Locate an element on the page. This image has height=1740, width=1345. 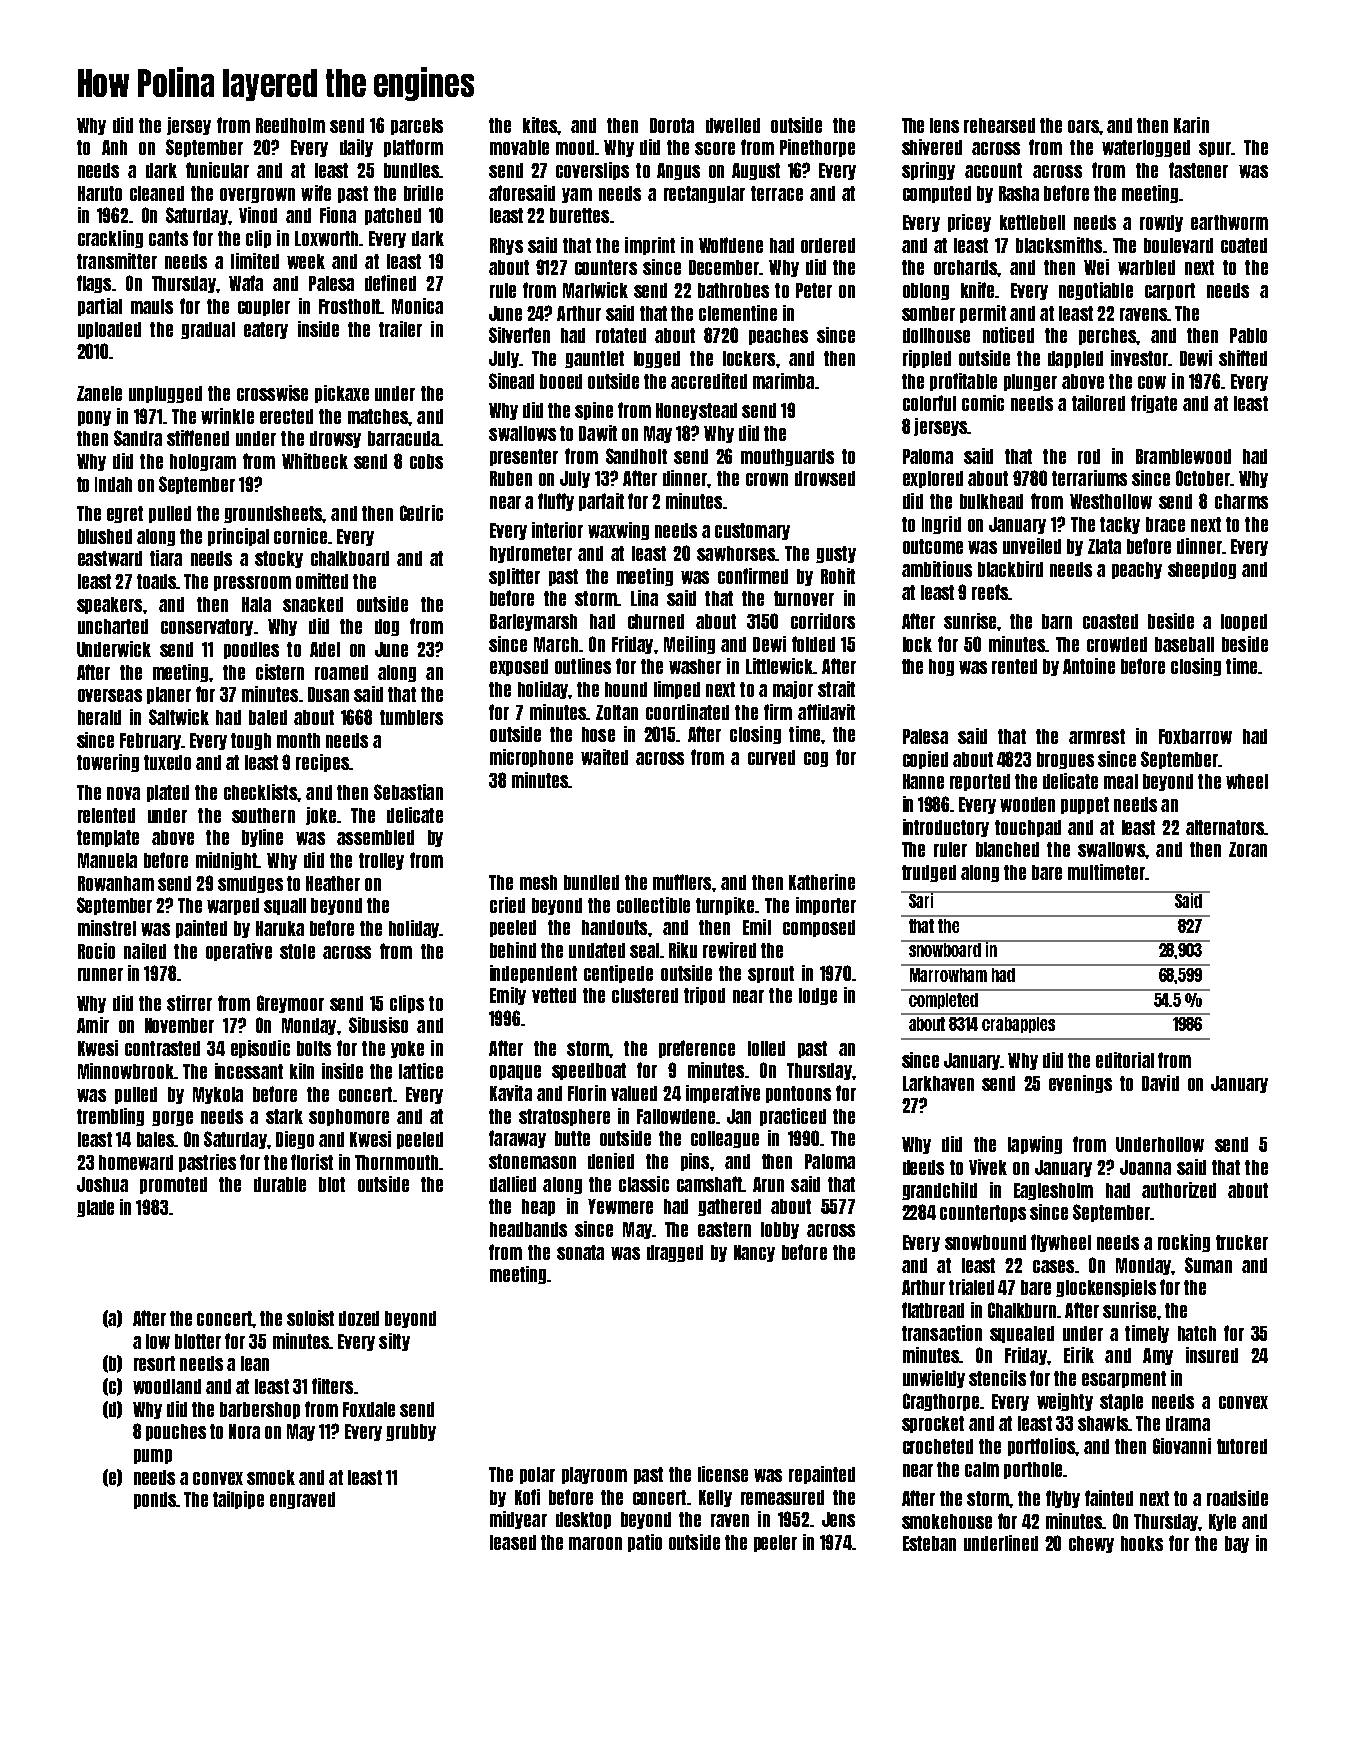
Loxworth is located at coordinates (326, 238).
